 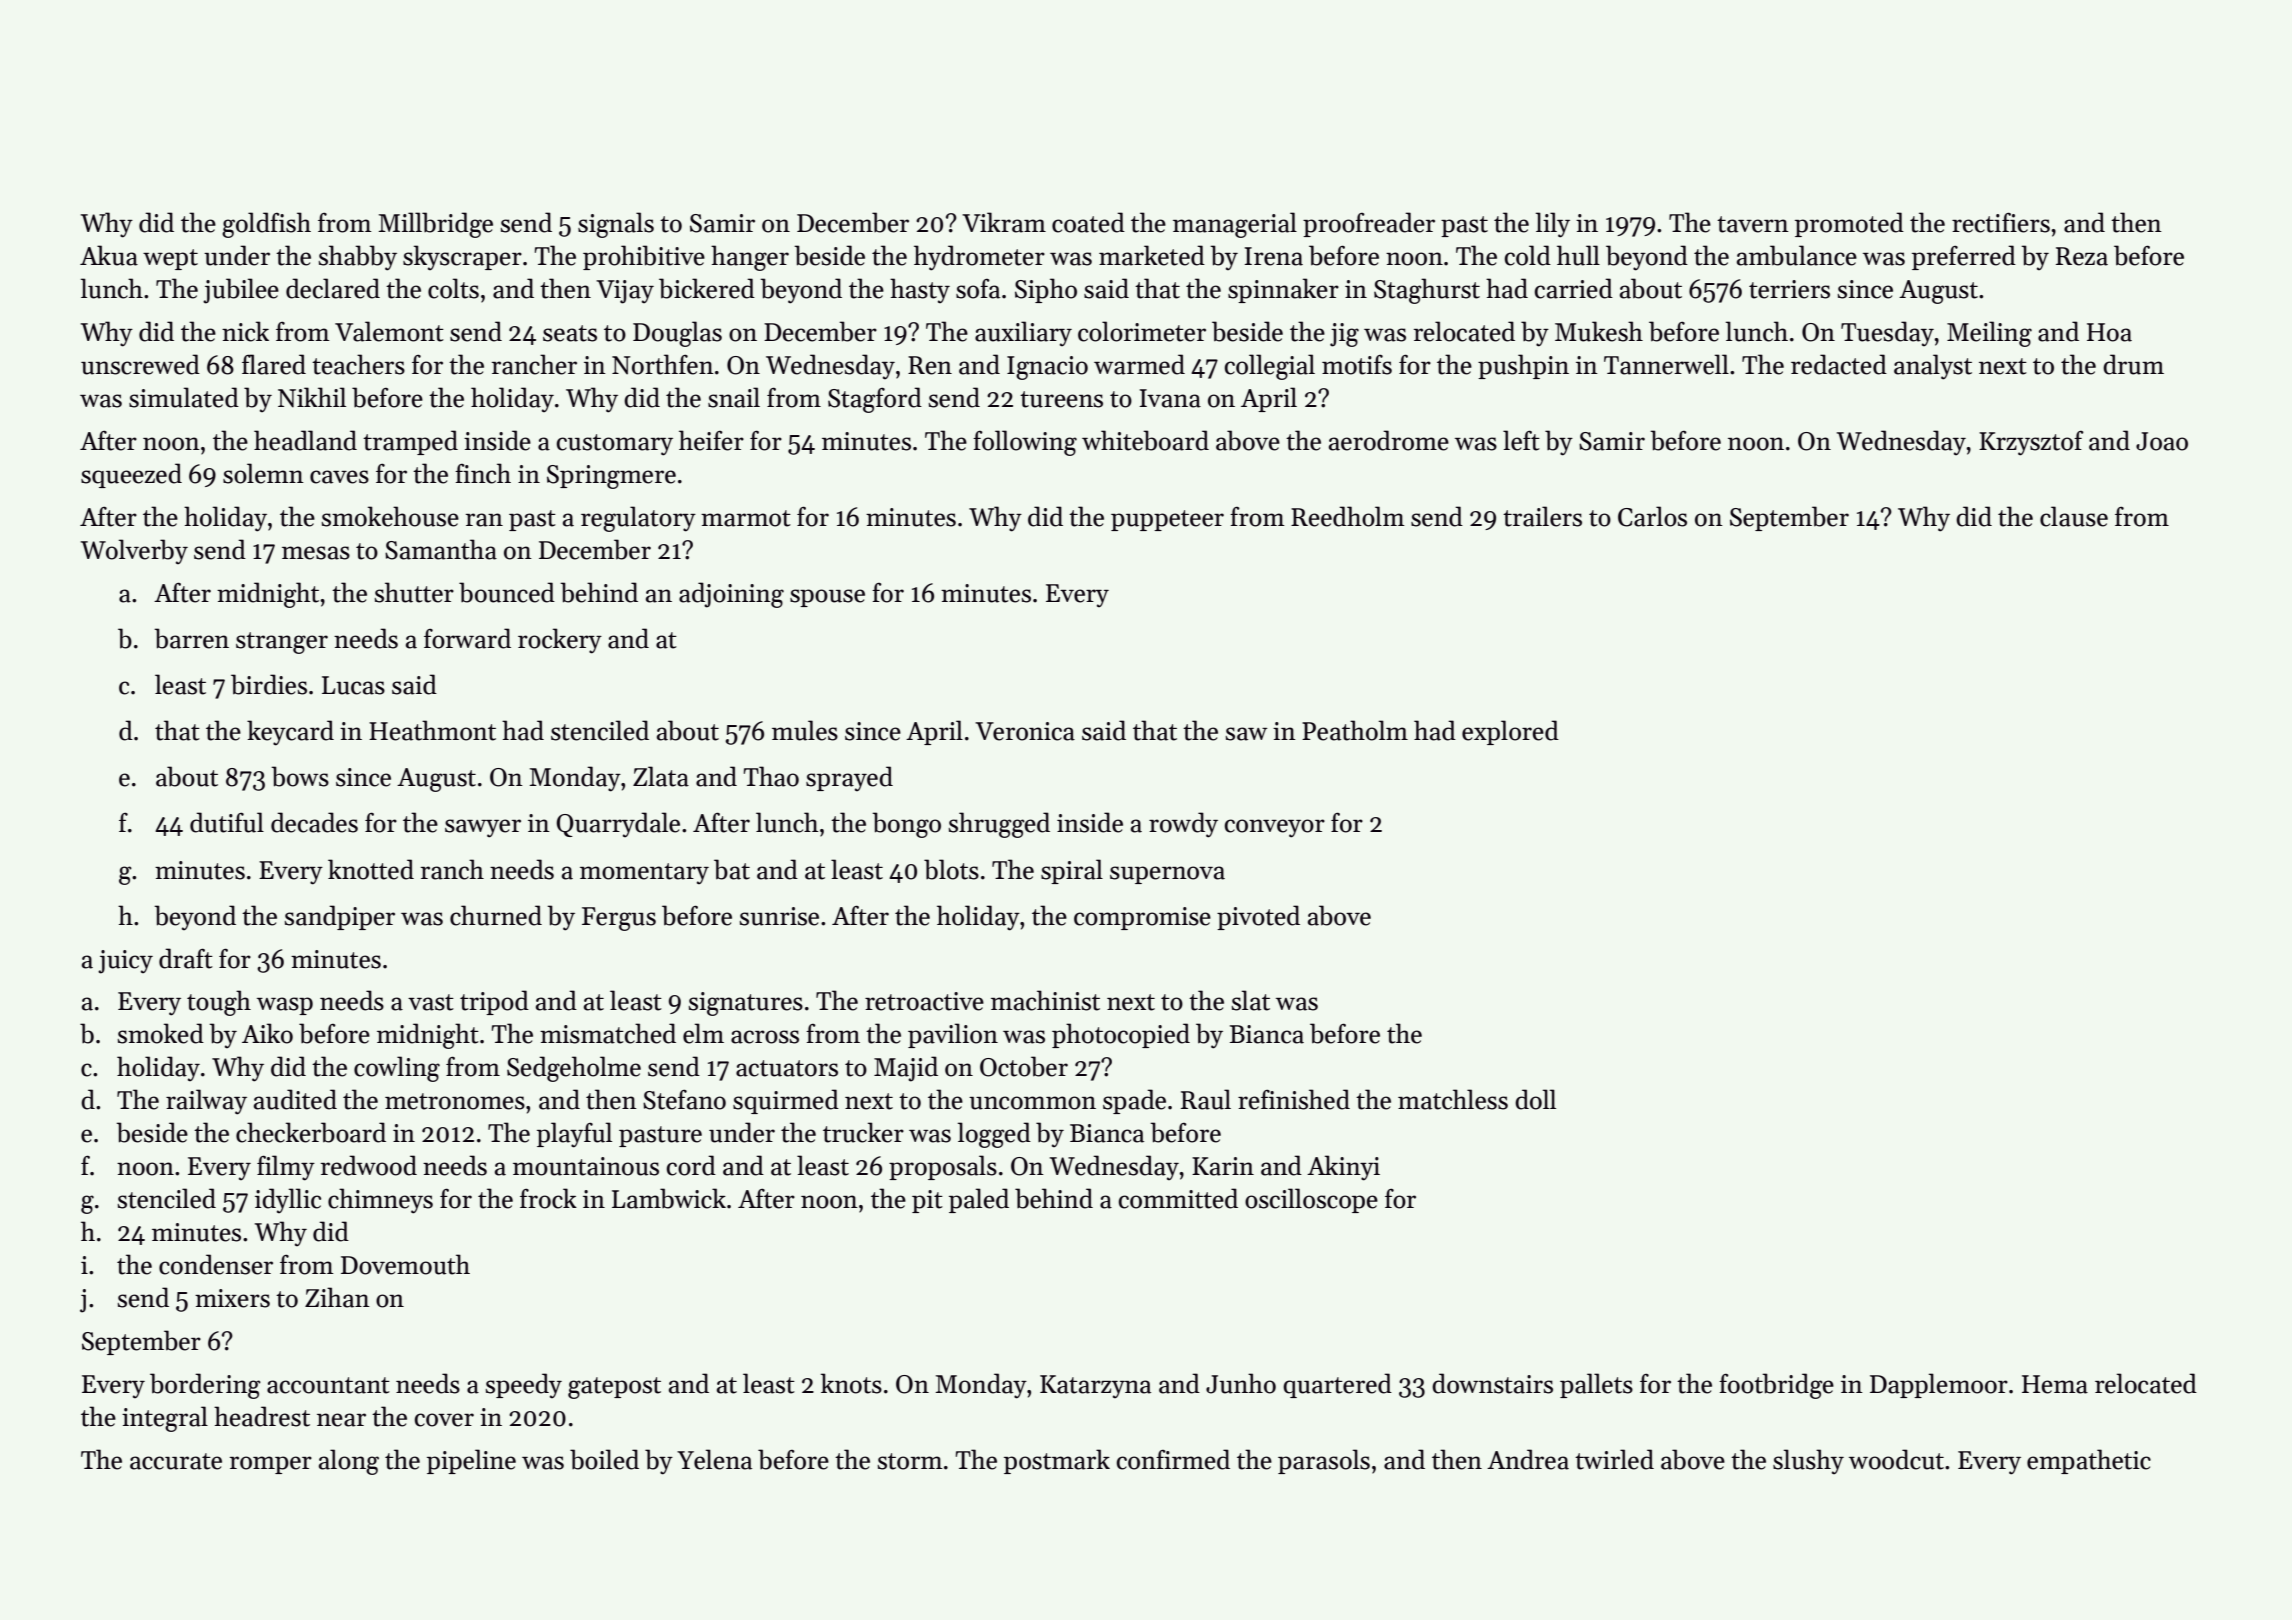 I want to click on confirmed, so click(x=1173, y=1459).
